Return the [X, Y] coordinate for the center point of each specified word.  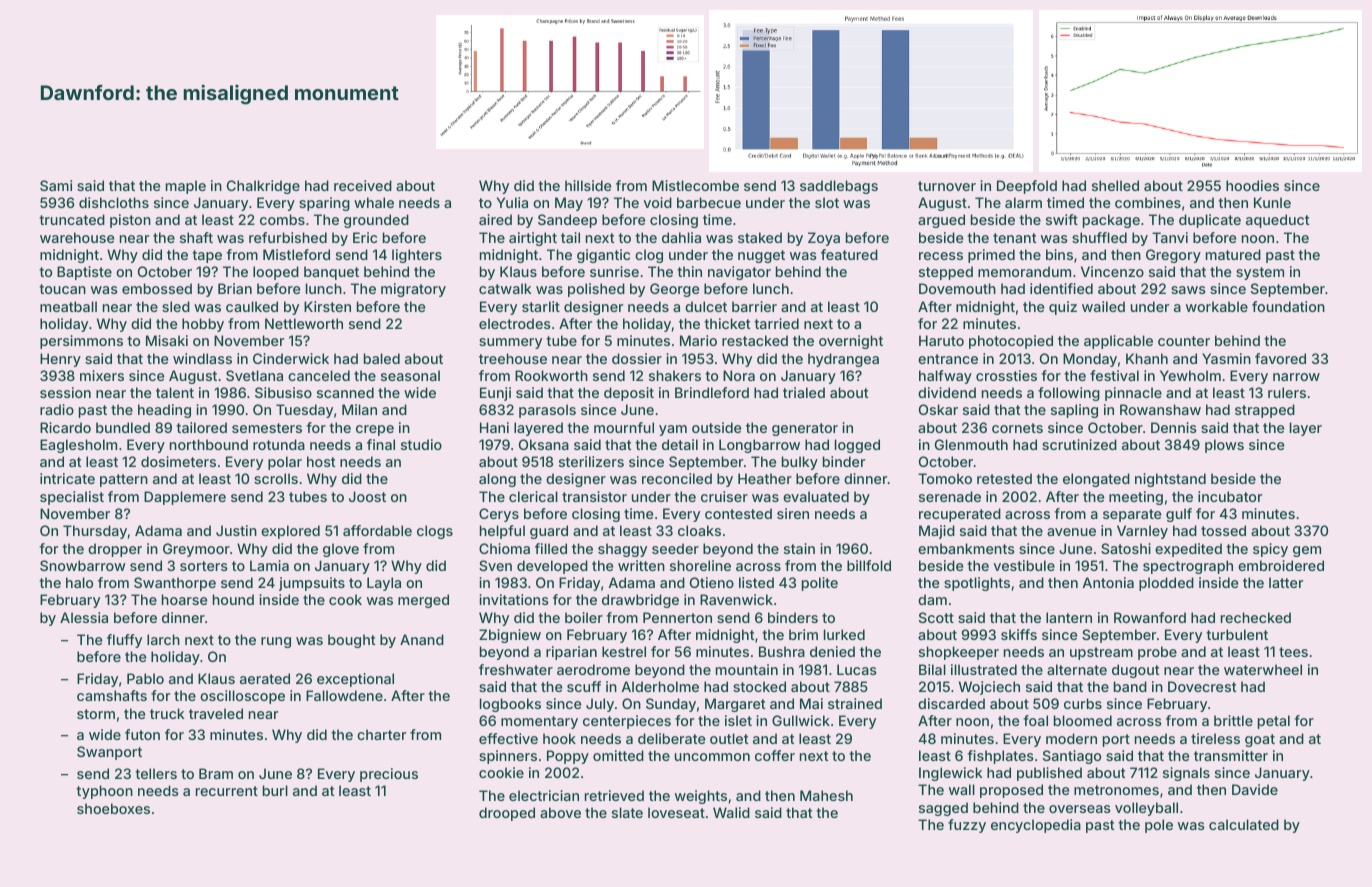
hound [233, 599]
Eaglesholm [78, 446]
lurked [844, 634]
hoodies [1252, 185]
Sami [56, 185]
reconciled [677, 478]
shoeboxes [113, 808]
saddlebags [839, 187]
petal [1274, 722]
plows [1224, 446]
